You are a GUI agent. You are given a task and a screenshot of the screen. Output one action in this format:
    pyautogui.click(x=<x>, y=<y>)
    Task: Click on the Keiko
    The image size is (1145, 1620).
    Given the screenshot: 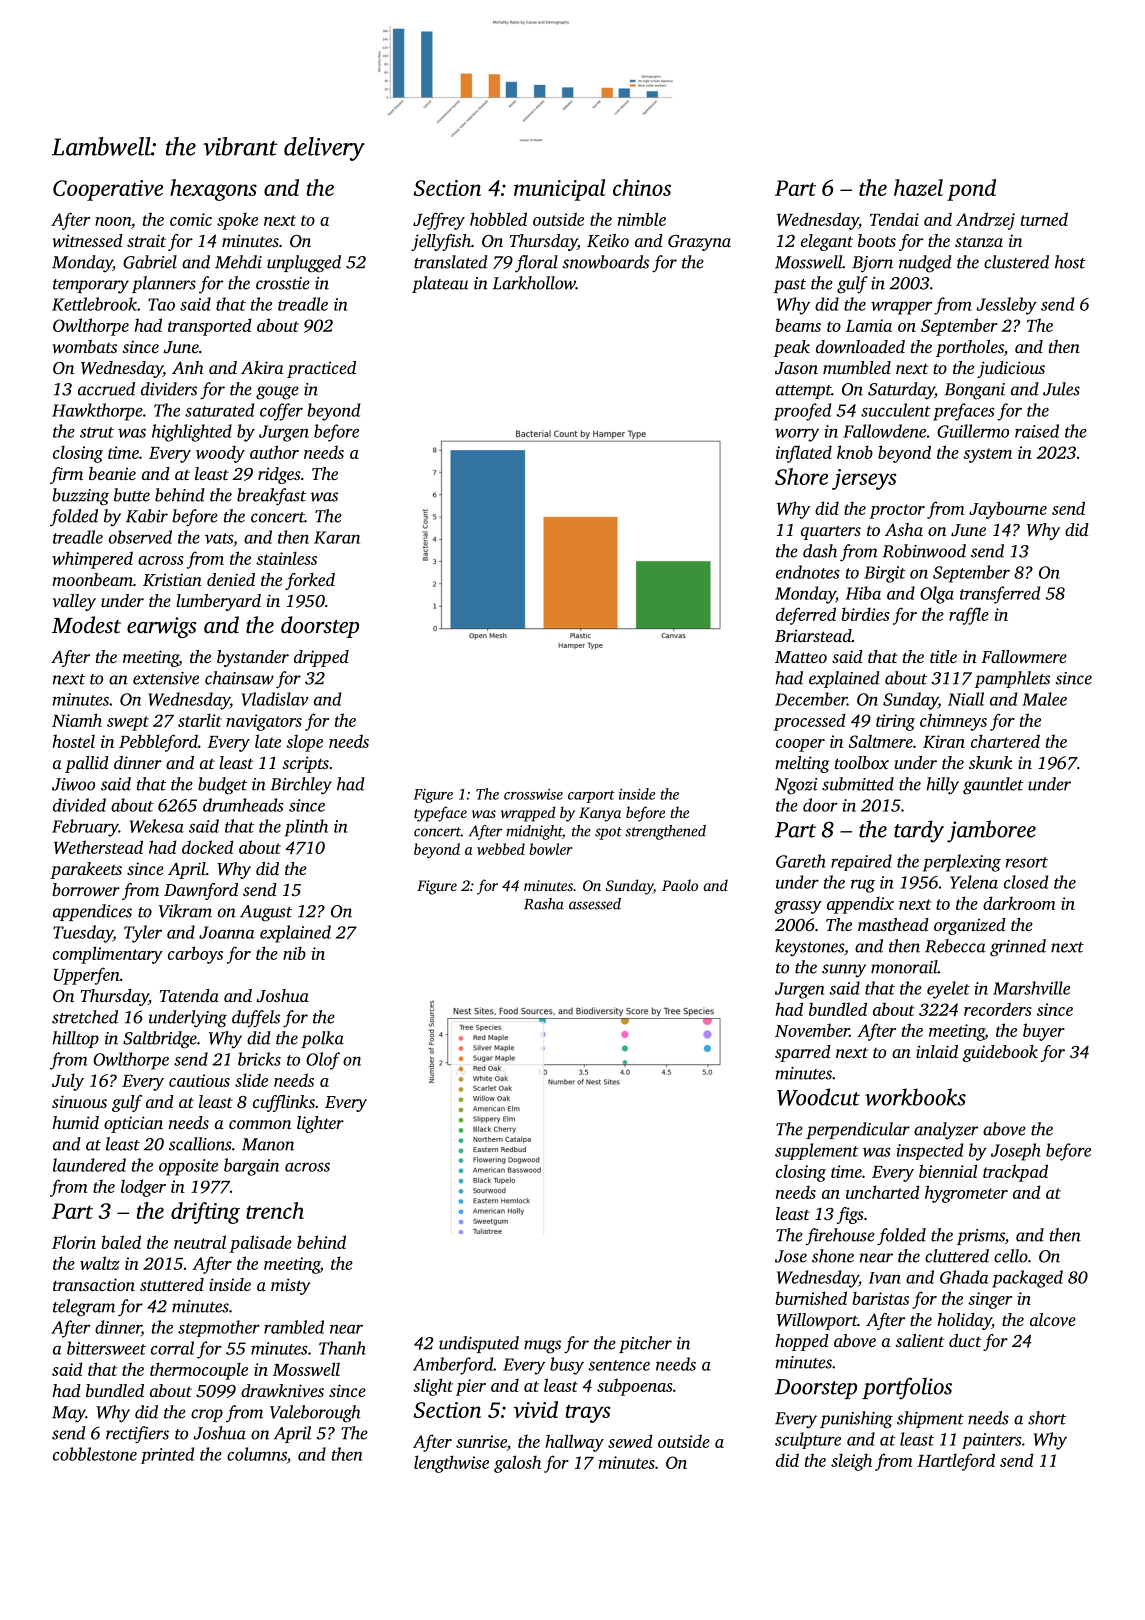 What is the action you would take?
    pyautogui.click(x=608, y=241)
